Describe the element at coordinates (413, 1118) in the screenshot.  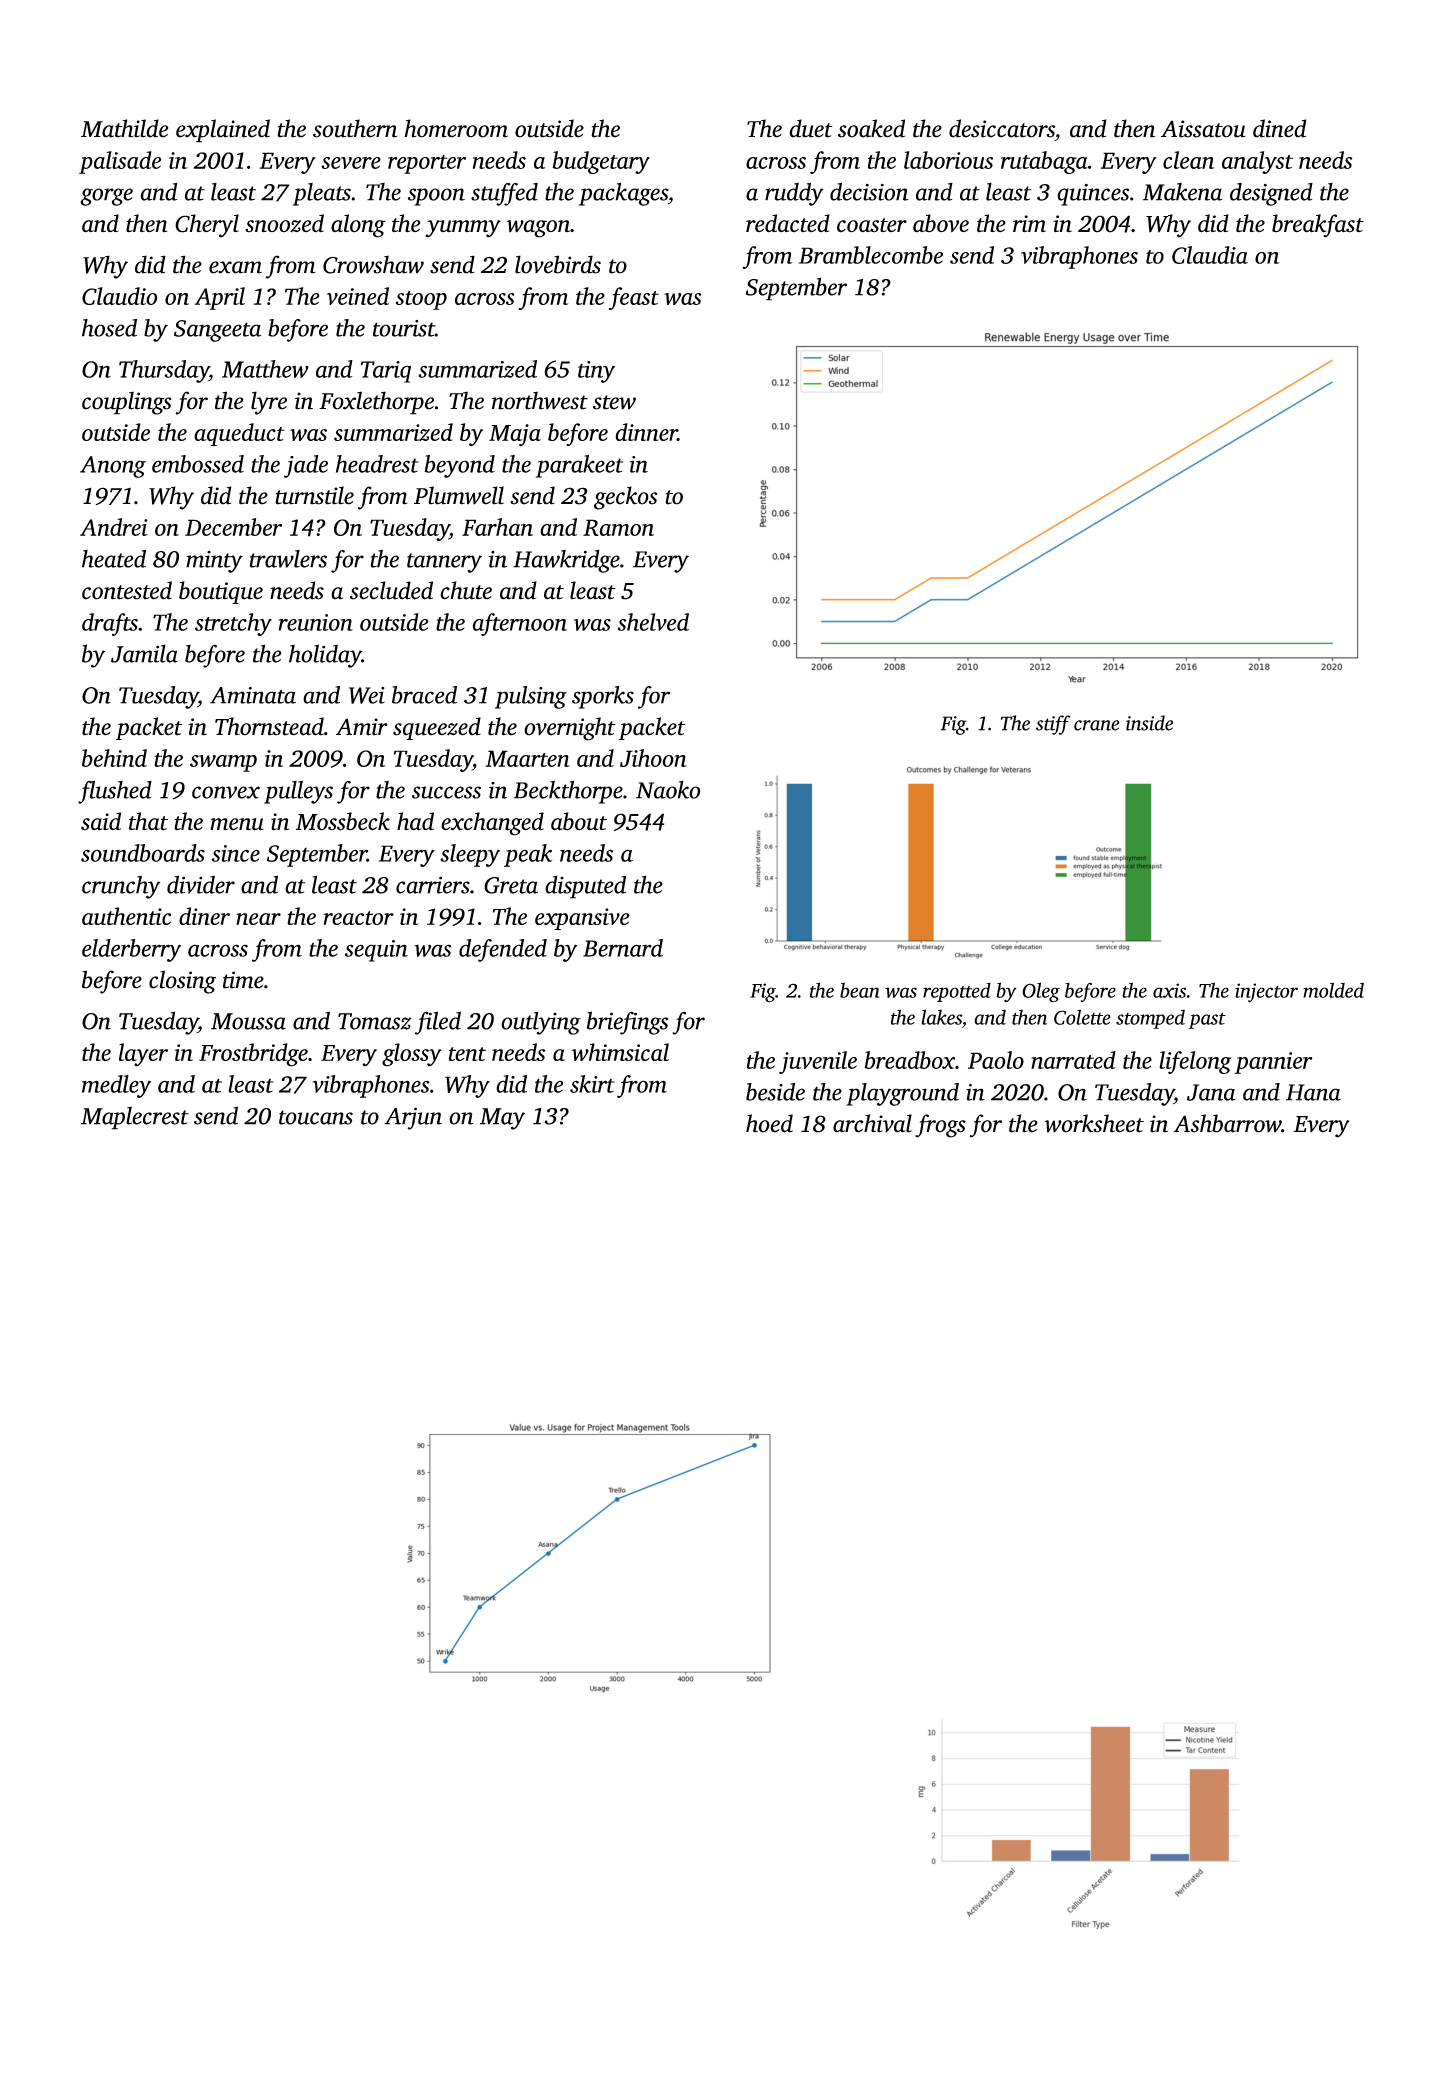
I see `Arjun` at that location.
